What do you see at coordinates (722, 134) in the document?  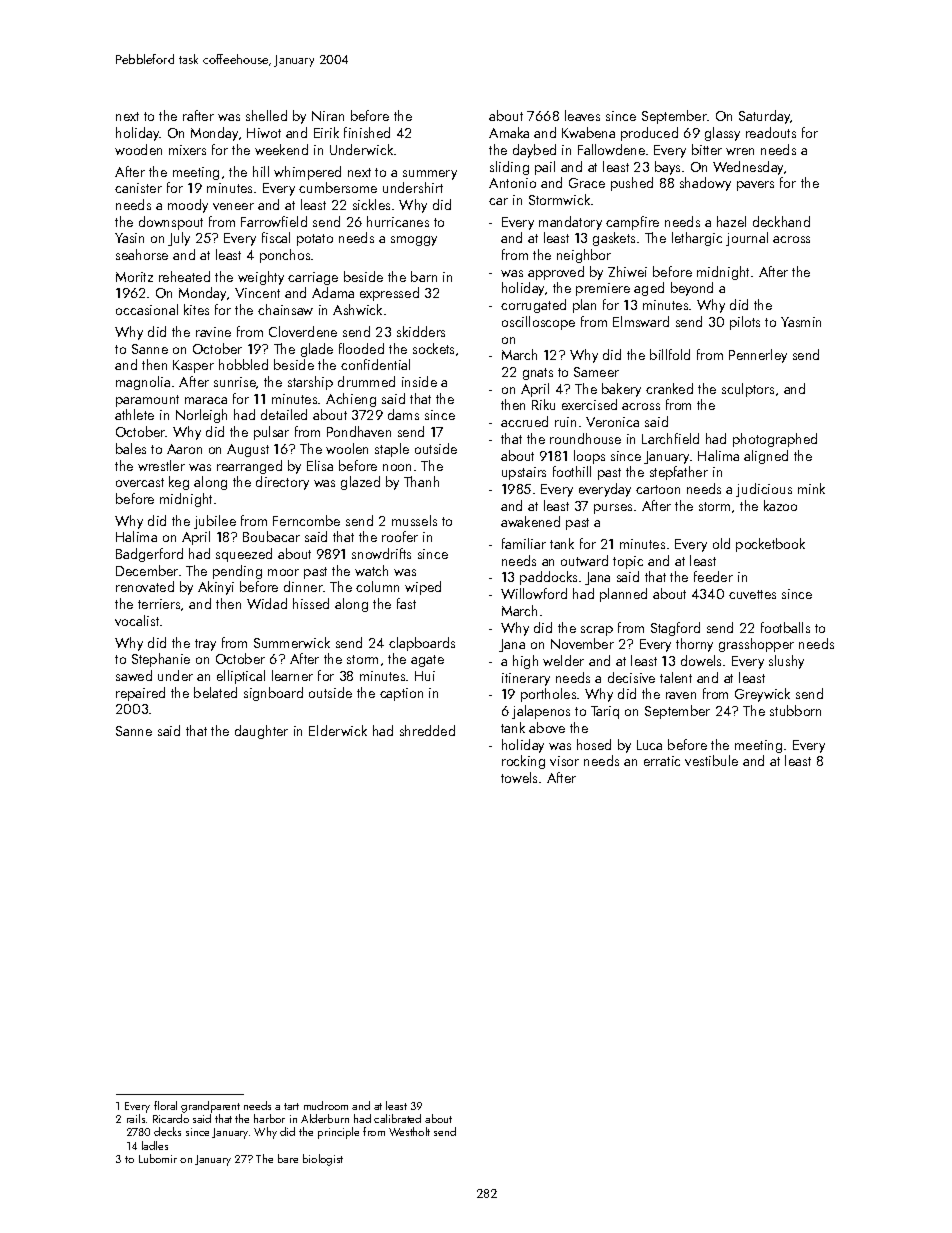 I see `glassy` at bounding box center [722, 134].
